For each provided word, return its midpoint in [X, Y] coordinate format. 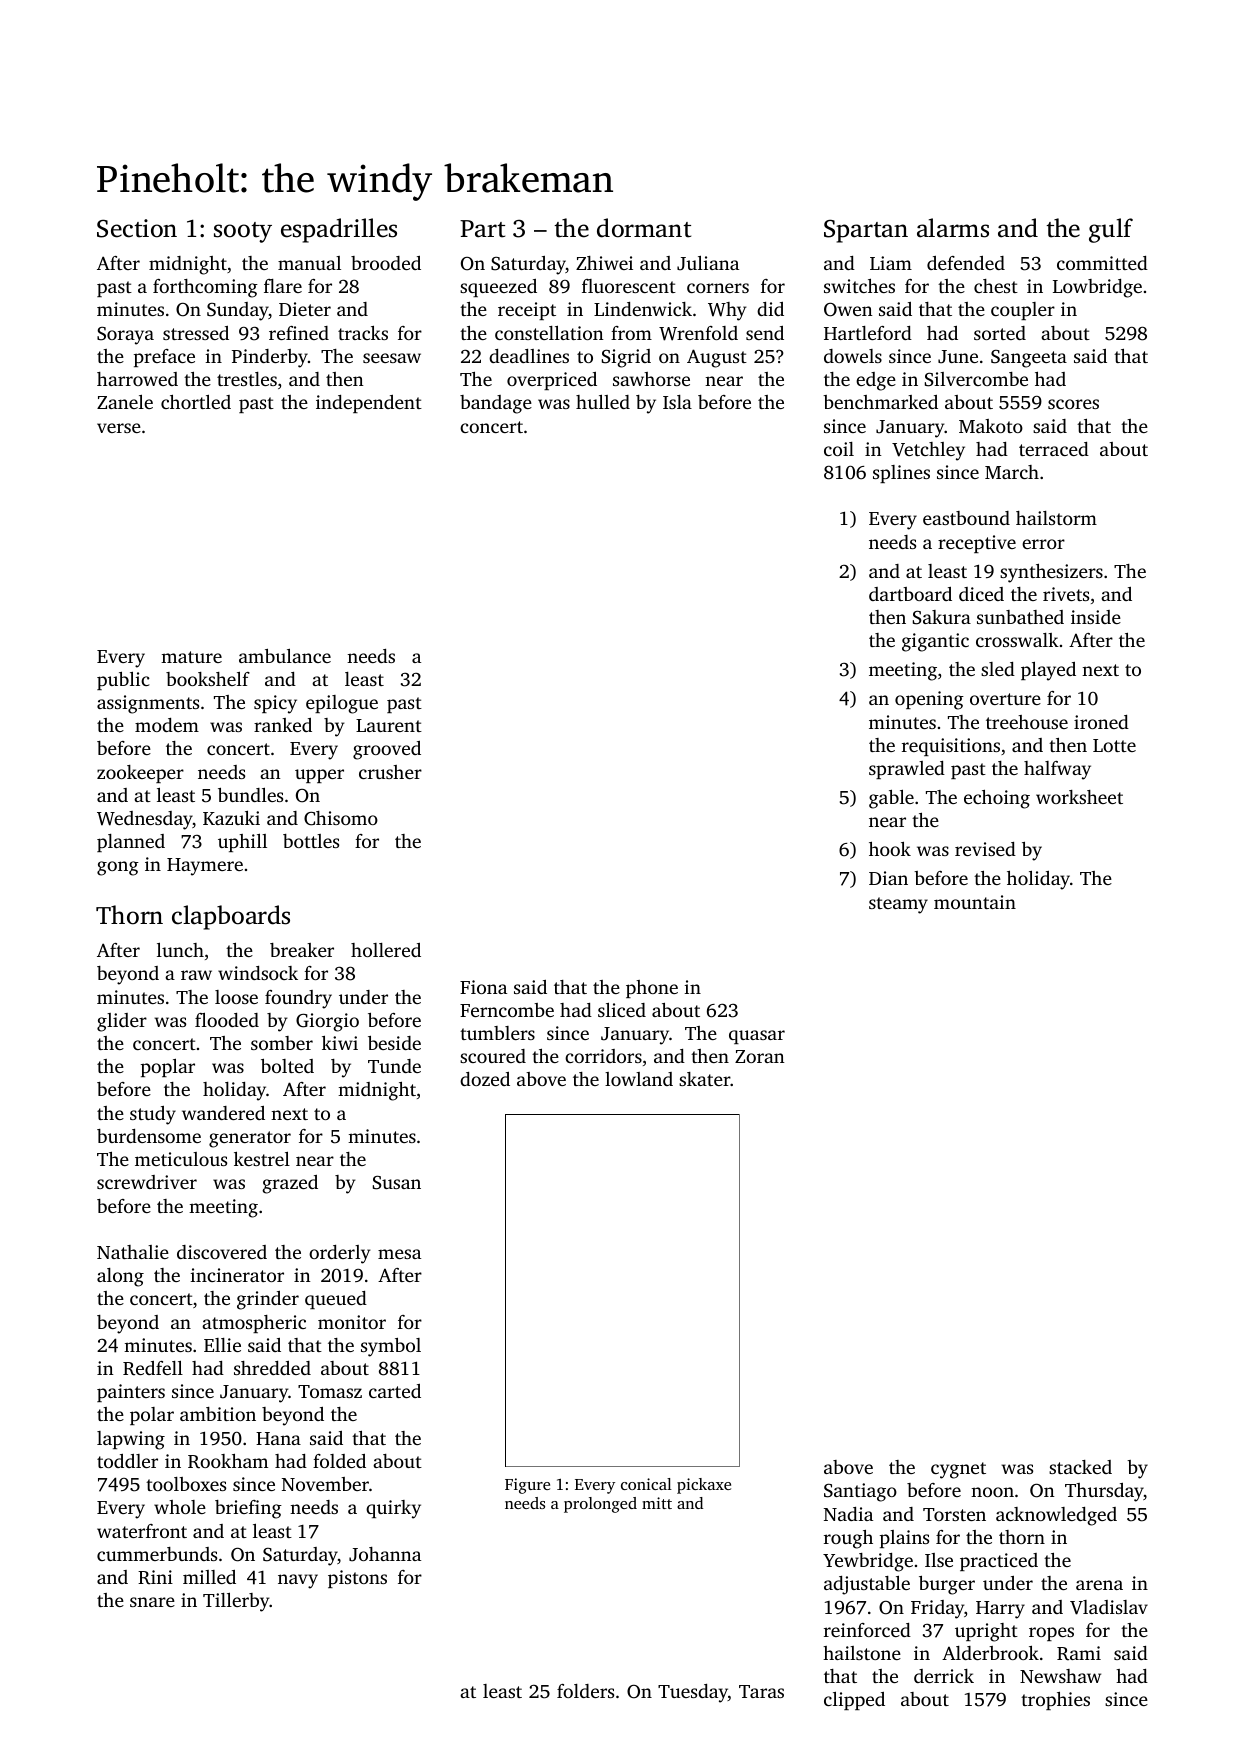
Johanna [385, 1554]
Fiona [483, 987]
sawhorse [651, 379]
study [153, 1115]
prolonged [600, 1505]
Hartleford [868, 333]
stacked [1080, 1467]
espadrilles [339, 230]
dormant [644, 228]
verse [119, 428]
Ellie [222, 1345]
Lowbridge [1097, 288]
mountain [975, 902]
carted [395, 1391]
